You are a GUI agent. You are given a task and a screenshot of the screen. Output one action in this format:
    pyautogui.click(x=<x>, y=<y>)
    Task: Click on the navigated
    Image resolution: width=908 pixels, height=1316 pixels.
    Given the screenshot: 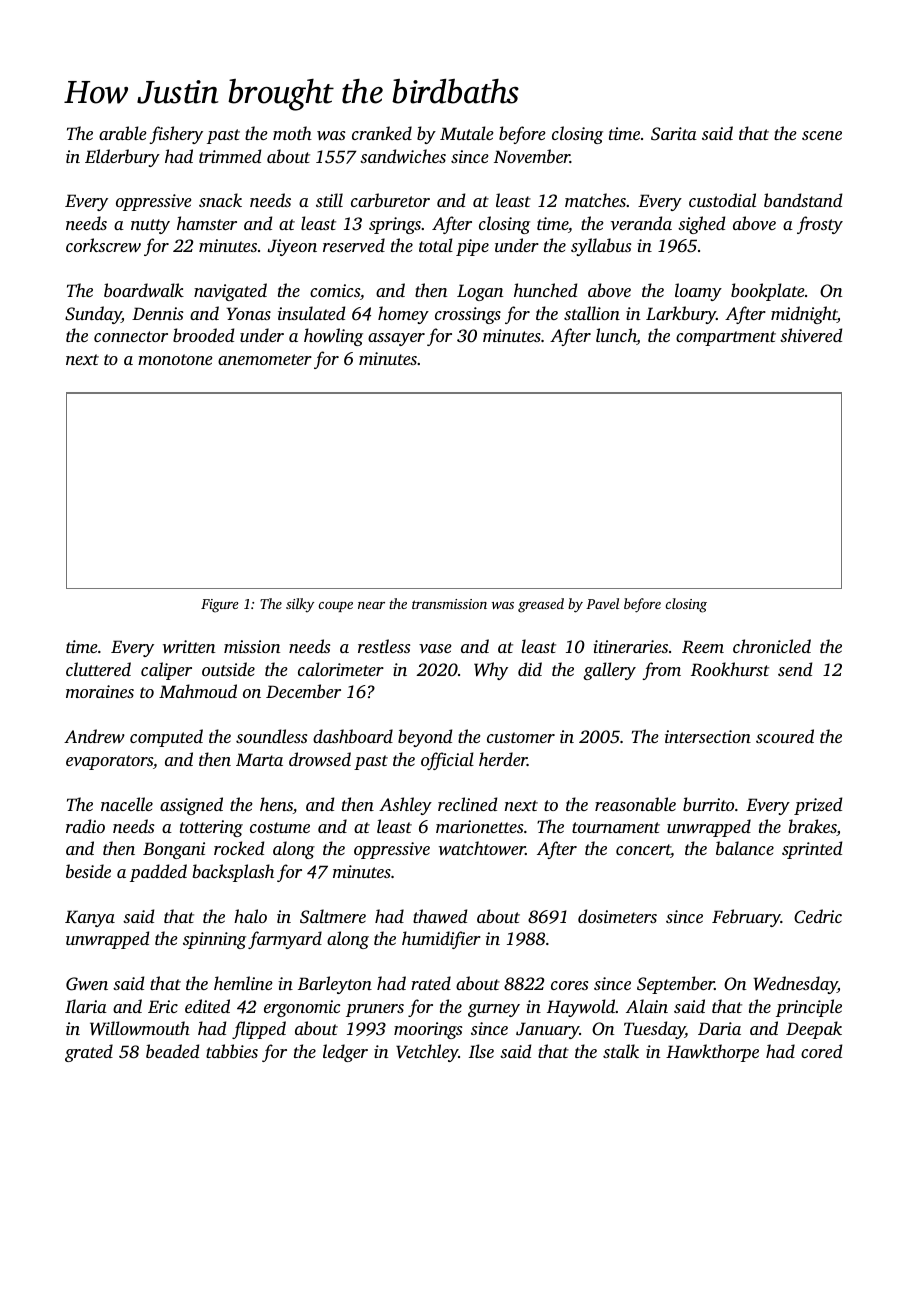 What is the action you would take?
    pyautogui.click(x=230, y=292)
